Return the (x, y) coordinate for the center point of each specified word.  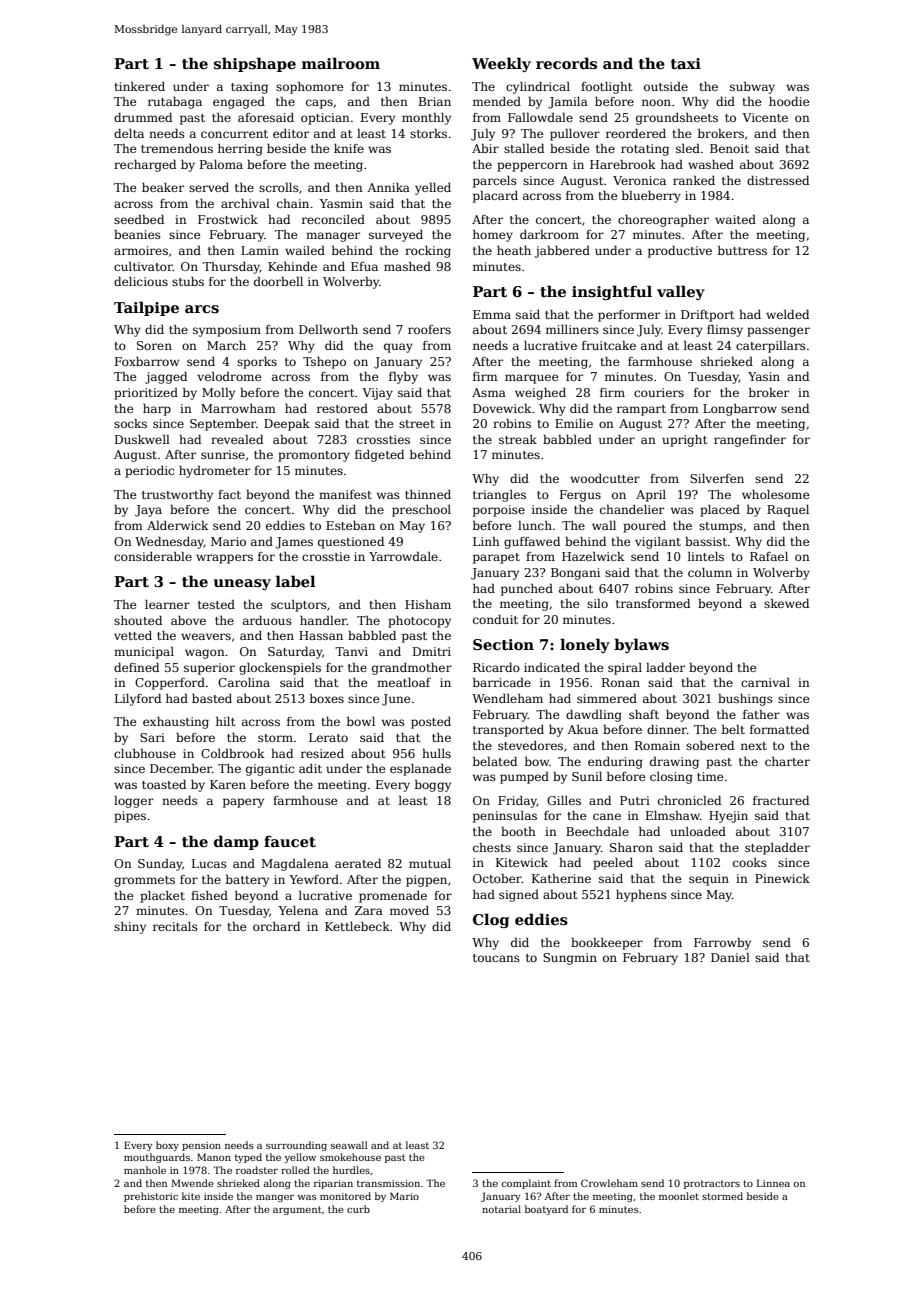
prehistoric (151, 1197)
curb (358, 1209)
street (417, 424)
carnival (765, 682)
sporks (257, 363)
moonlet (679, 1196)
